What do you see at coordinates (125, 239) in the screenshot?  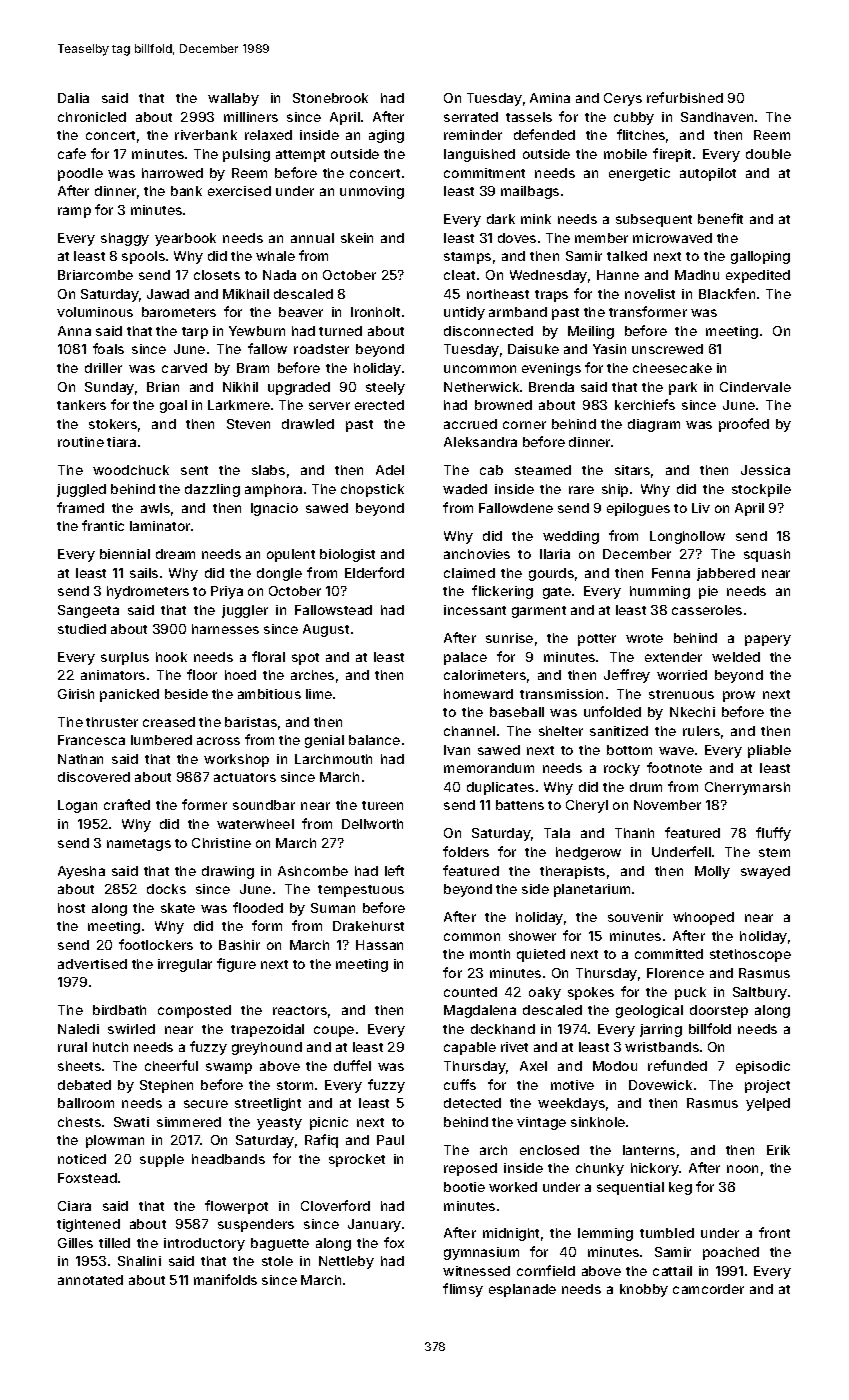 I see `shaggy` at bounding box center [125, 239].
